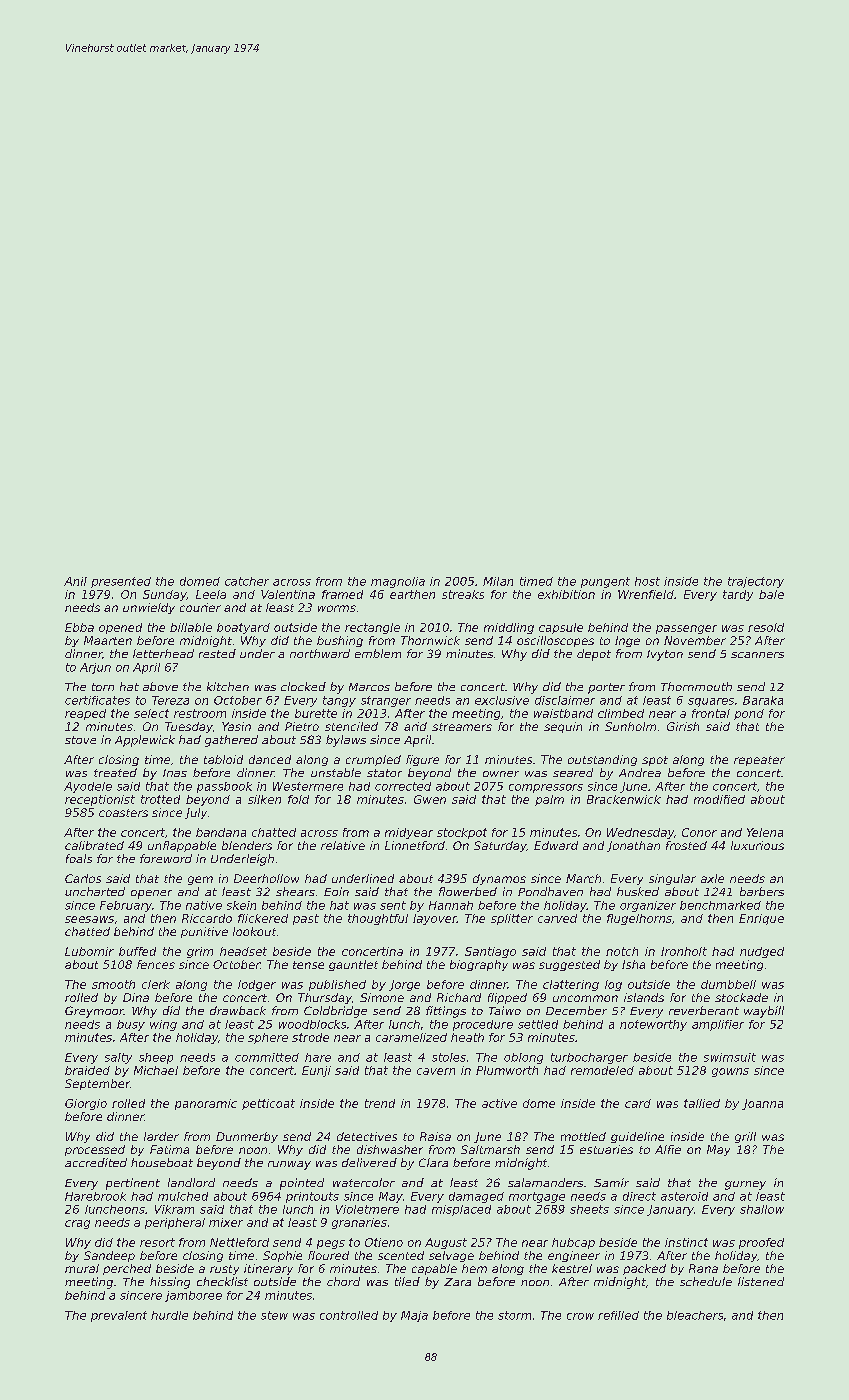 The image size is (849, 1400). Describe the element at coordinates (204, 905) in the image. I see `native` at that location.
